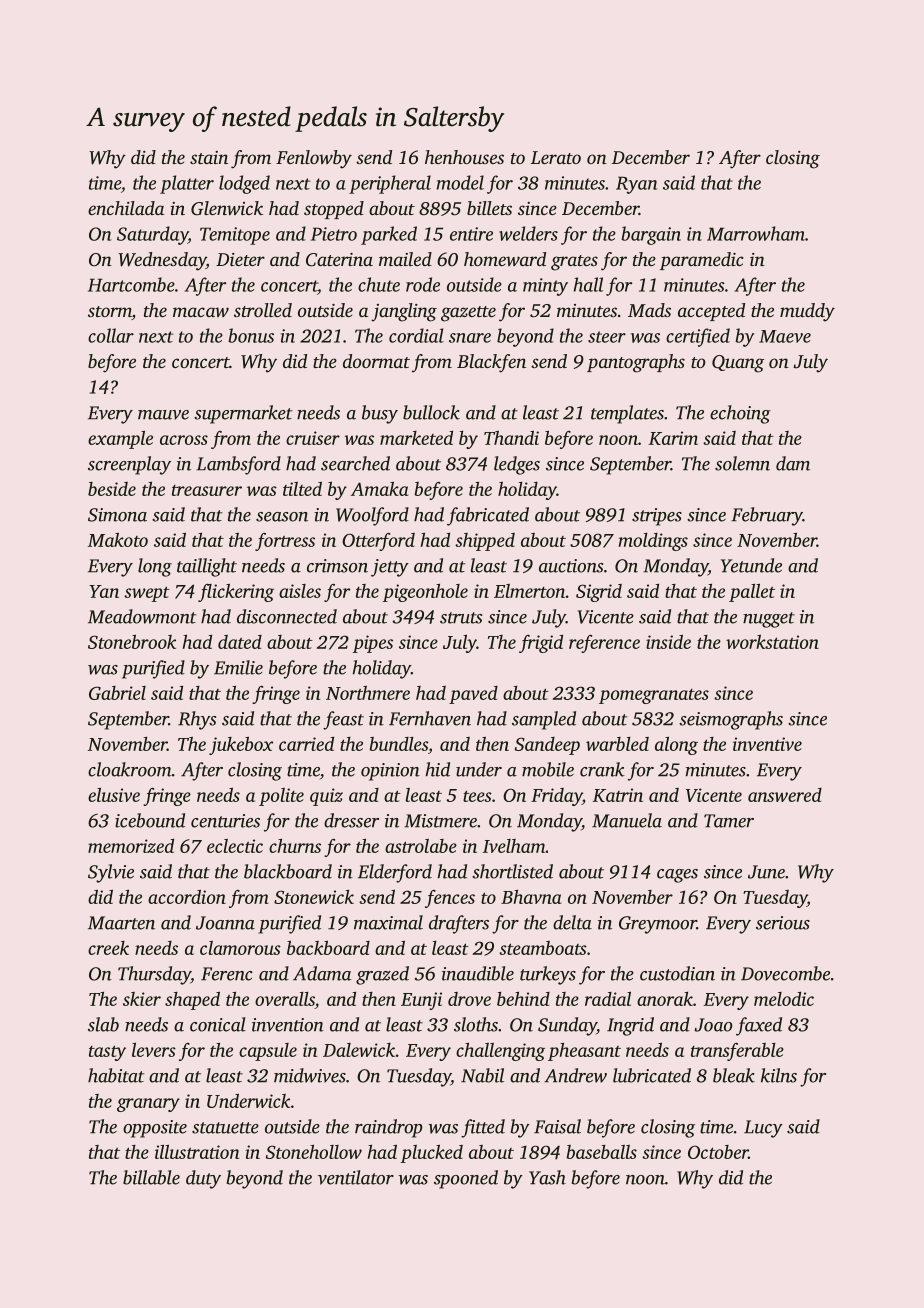 The height and width of the document is (1308, 924). Describe the element at coordinates (351, 820) in the document. I see `dresser` at that location.
